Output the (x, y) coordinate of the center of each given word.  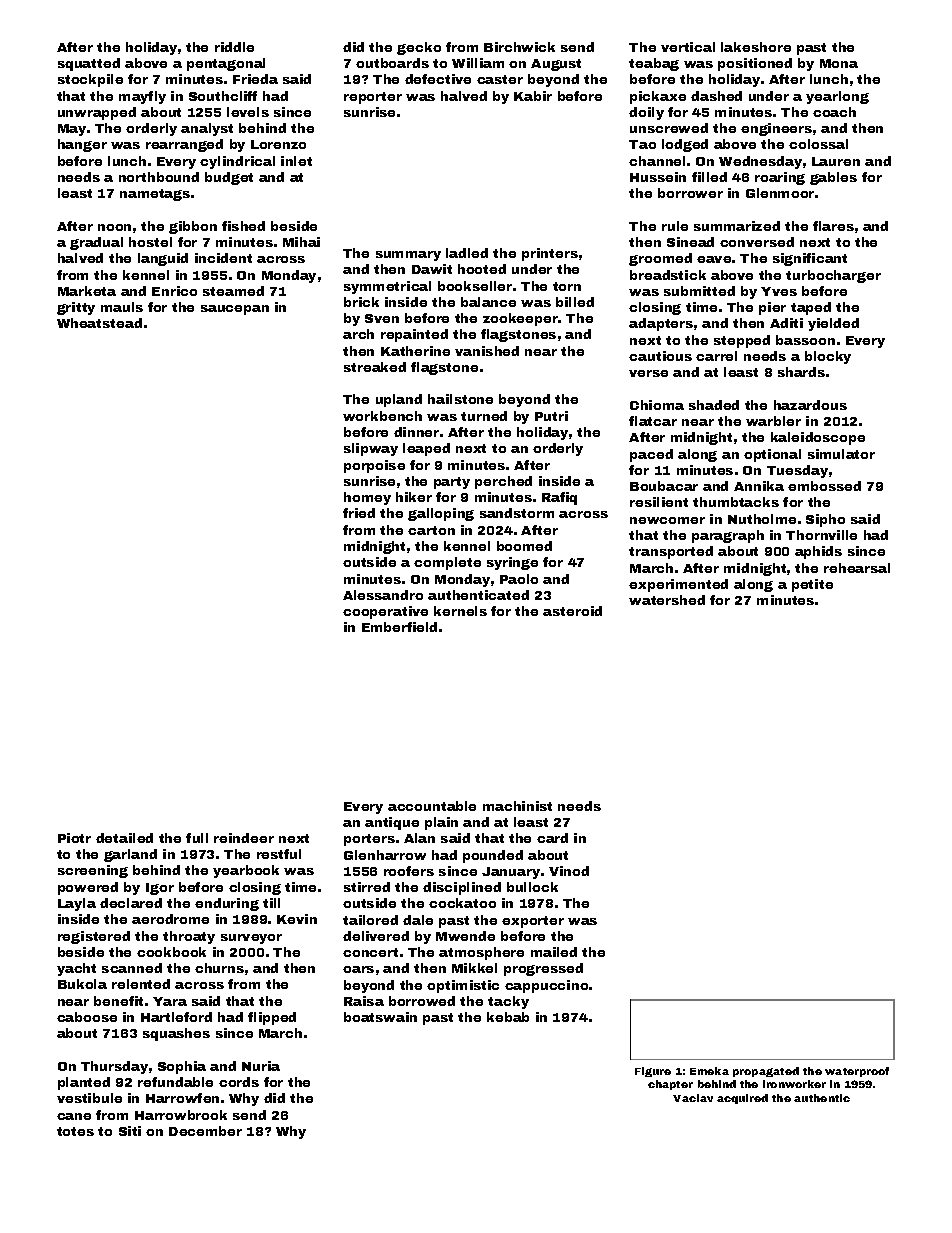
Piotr (74, 838)
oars (358, 969)
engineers (776, 129)
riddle (234, 47)
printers (550, 254)
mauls (122, 307)
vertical (688, 47)
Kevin (297, 919)
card (552, 838)
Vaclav (693, 1098)
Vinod (569, 871)
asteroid (572, 611)
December (205, 1131)
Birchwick (519, 47)
